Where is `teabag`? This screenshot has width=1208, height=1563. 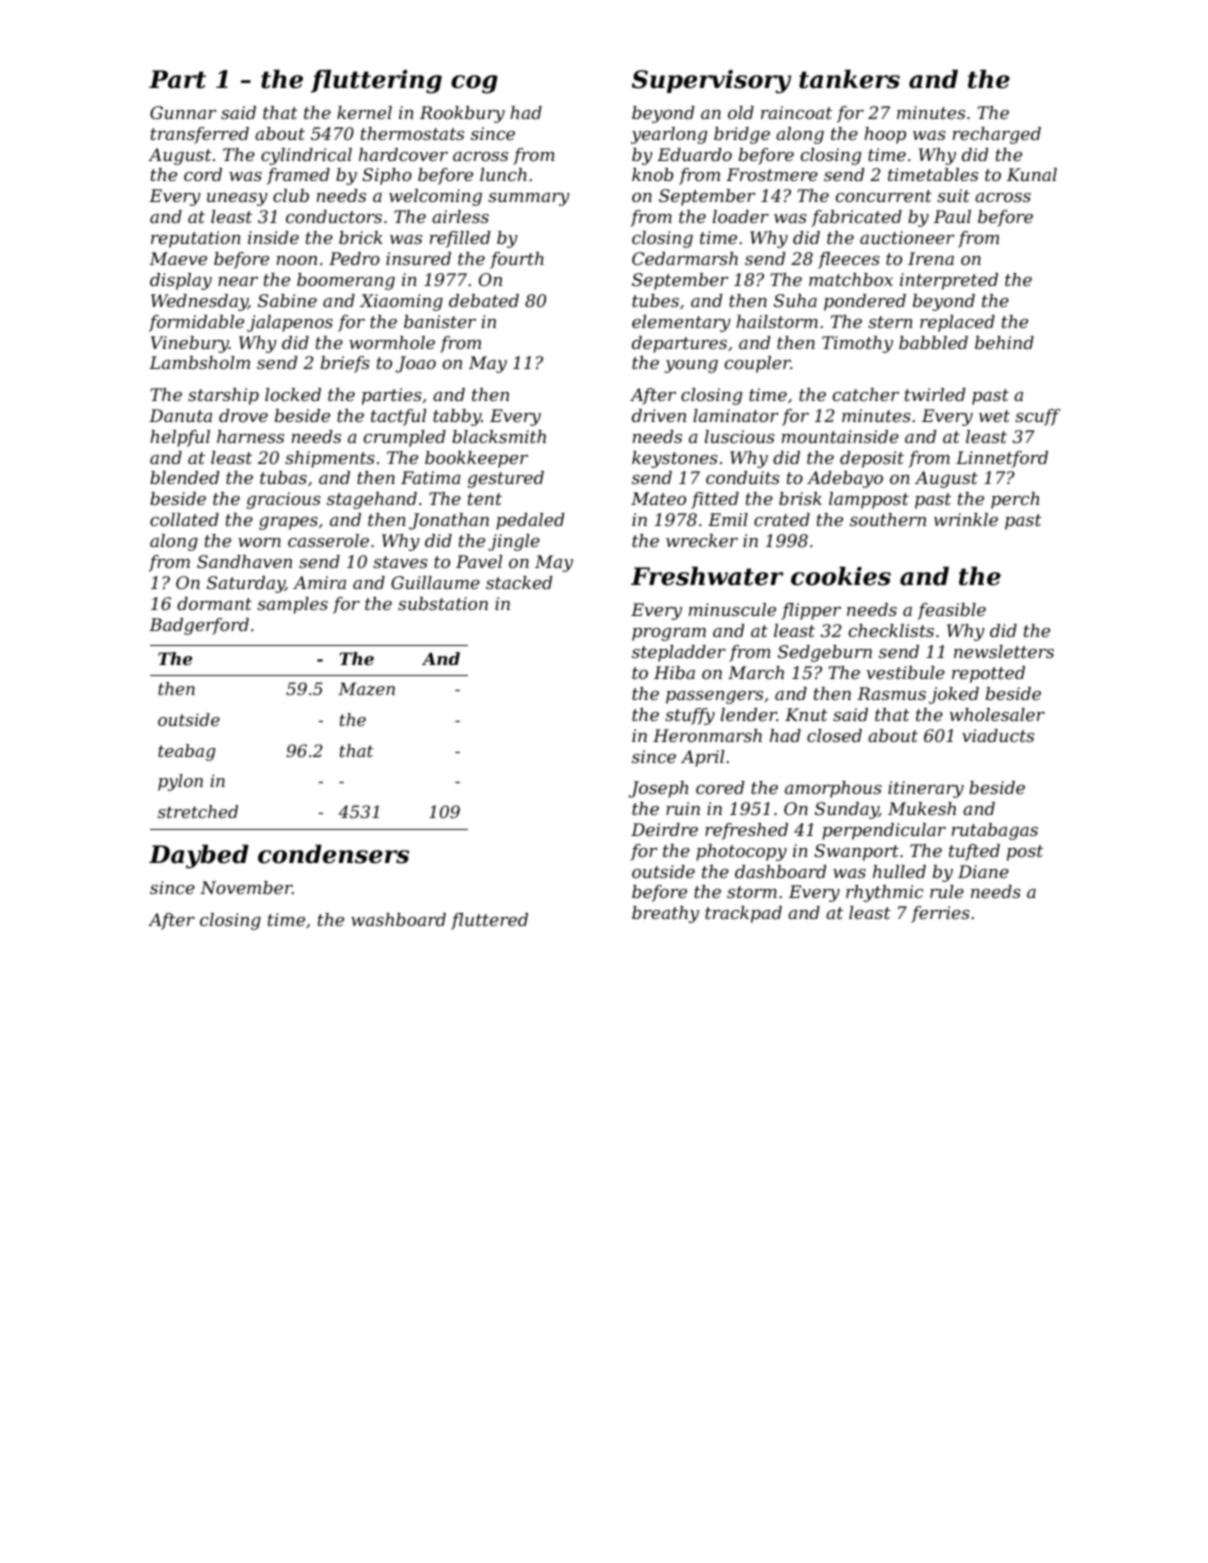
teabag is located at coordinates (186, 752).
